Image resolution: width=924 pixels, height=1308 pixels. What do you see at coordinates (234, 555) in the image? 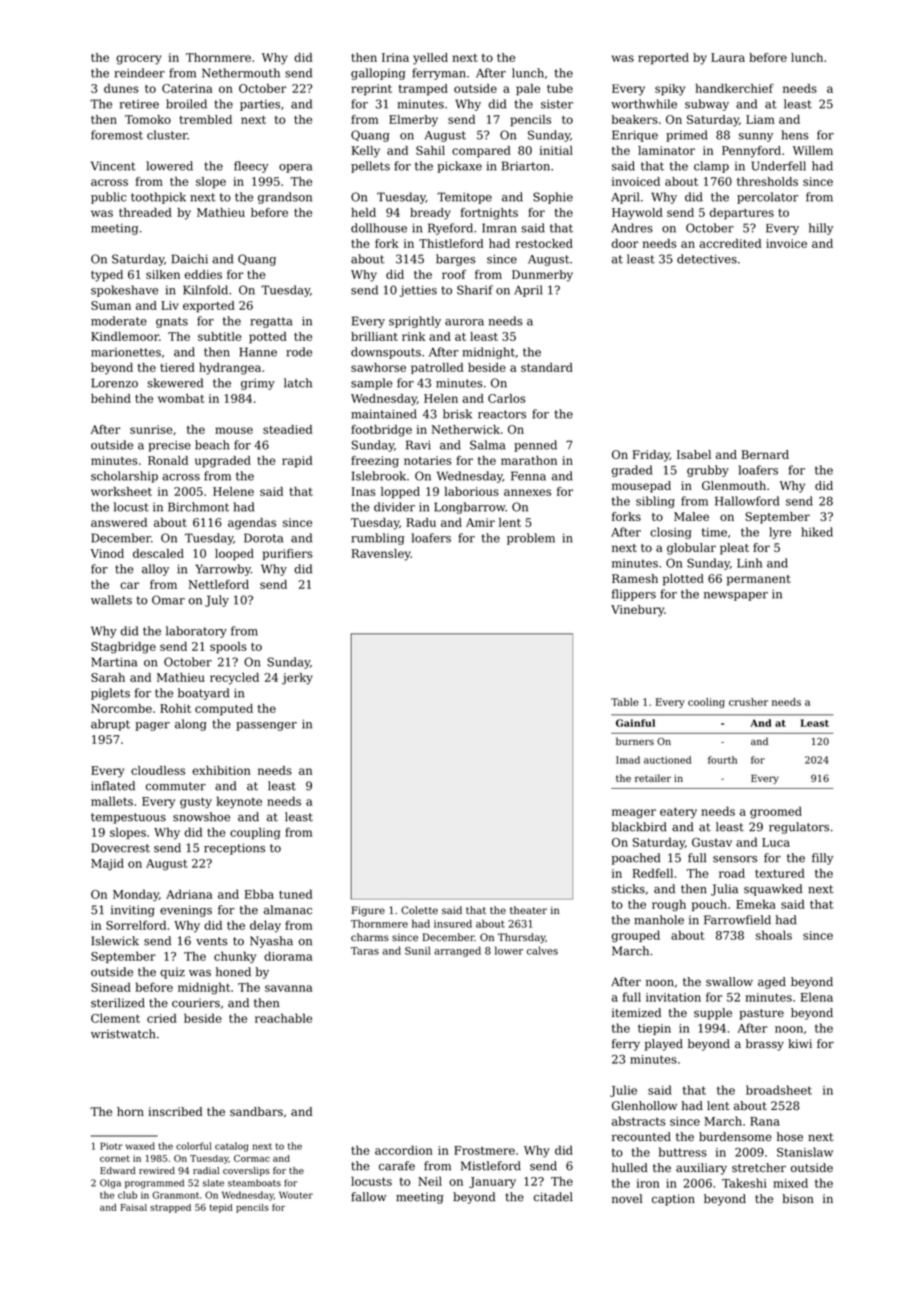
I see `looped` at bounding box center [234, 555].
